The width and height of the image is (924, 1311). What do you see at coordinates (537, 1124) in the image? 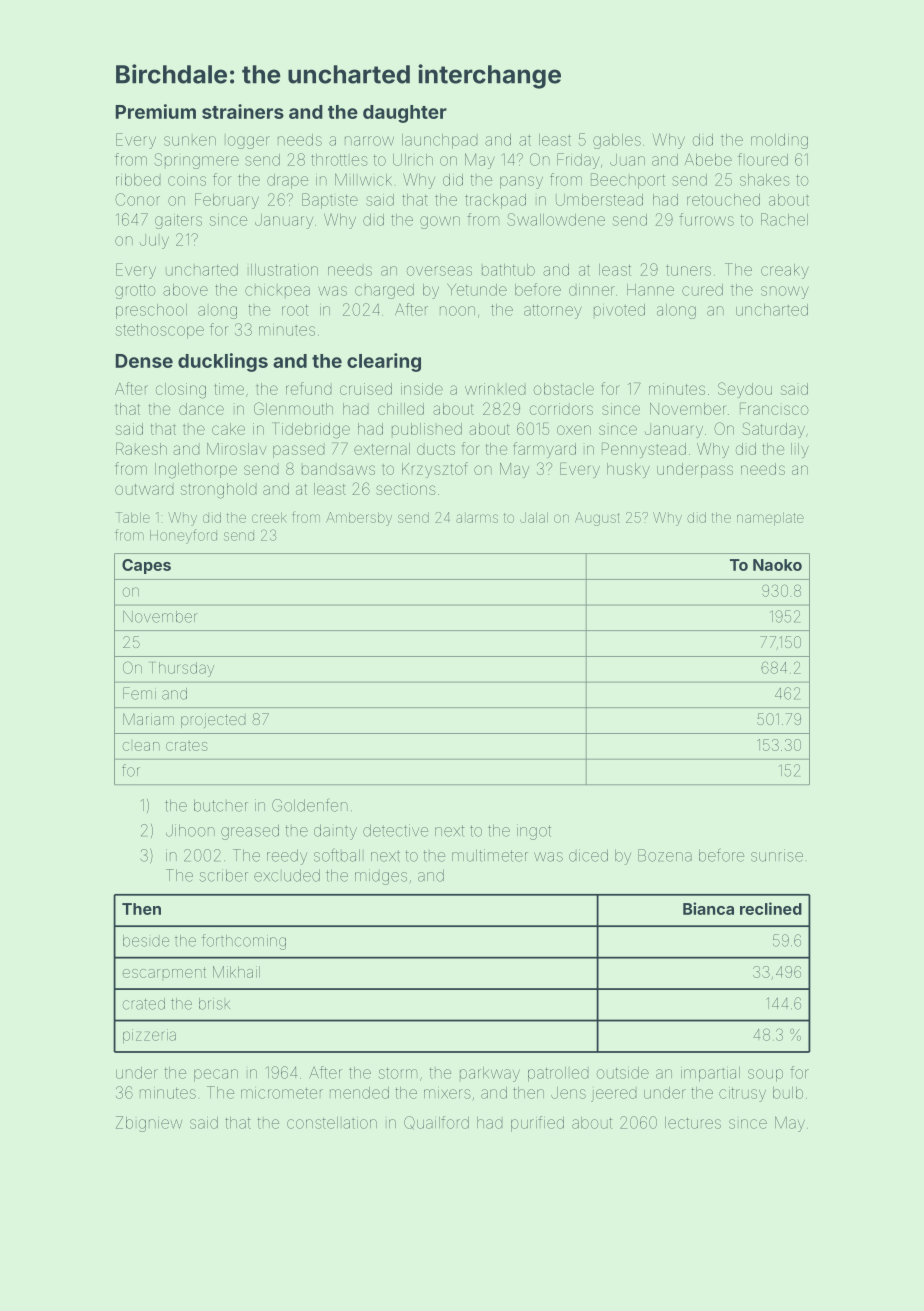
I see `purified` at bounding box center [537, 1124].
